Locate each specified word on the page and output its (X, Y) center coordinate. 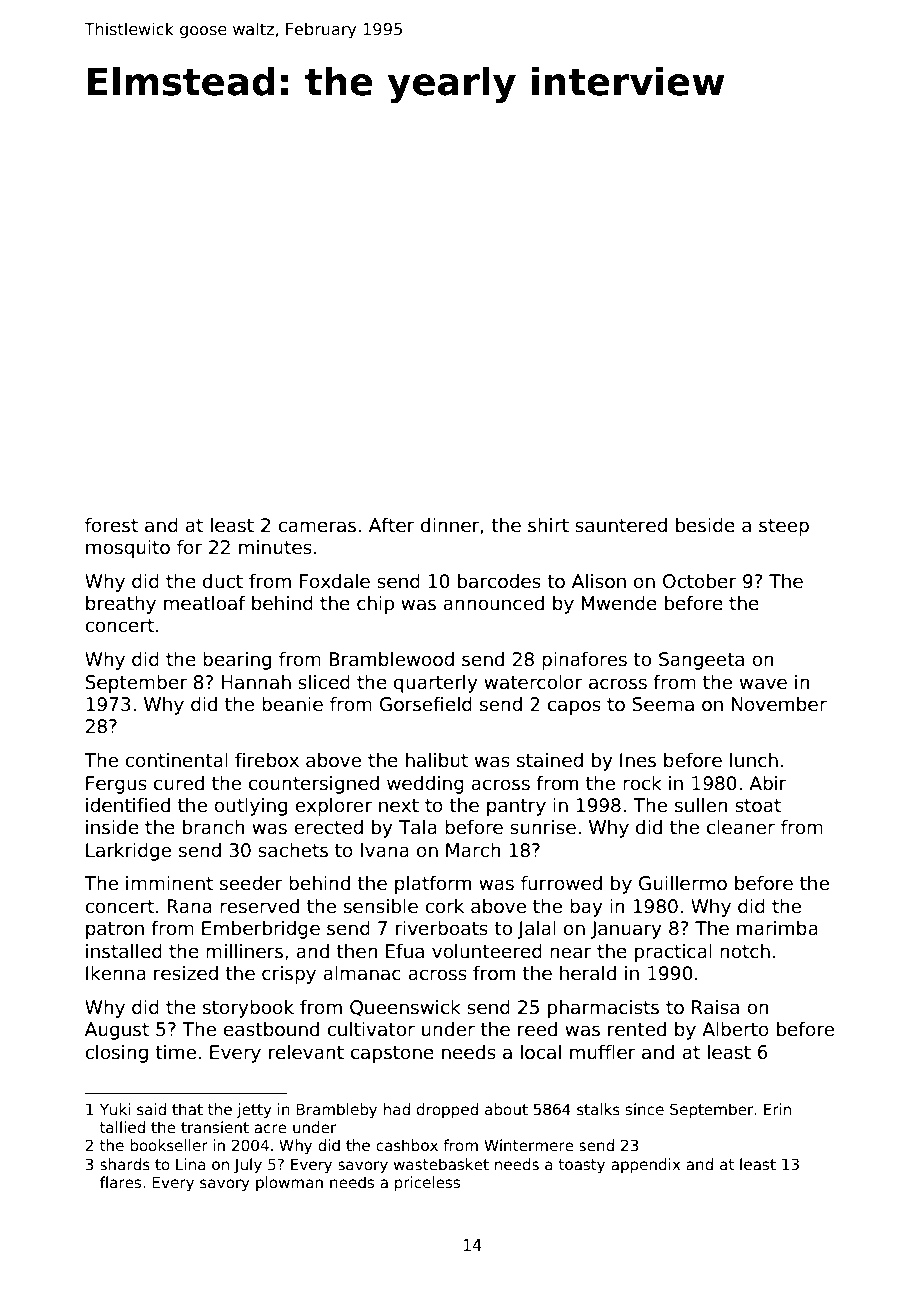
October (699, 581)
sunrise (543, 827)
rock (642, 783)
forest (111, 525)
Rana (189, 906)
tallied (122, 1127)
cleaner (741, 827)
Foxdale (335, 581)
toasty (581, 1166)
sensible (381, 906)
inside (112, 827)
